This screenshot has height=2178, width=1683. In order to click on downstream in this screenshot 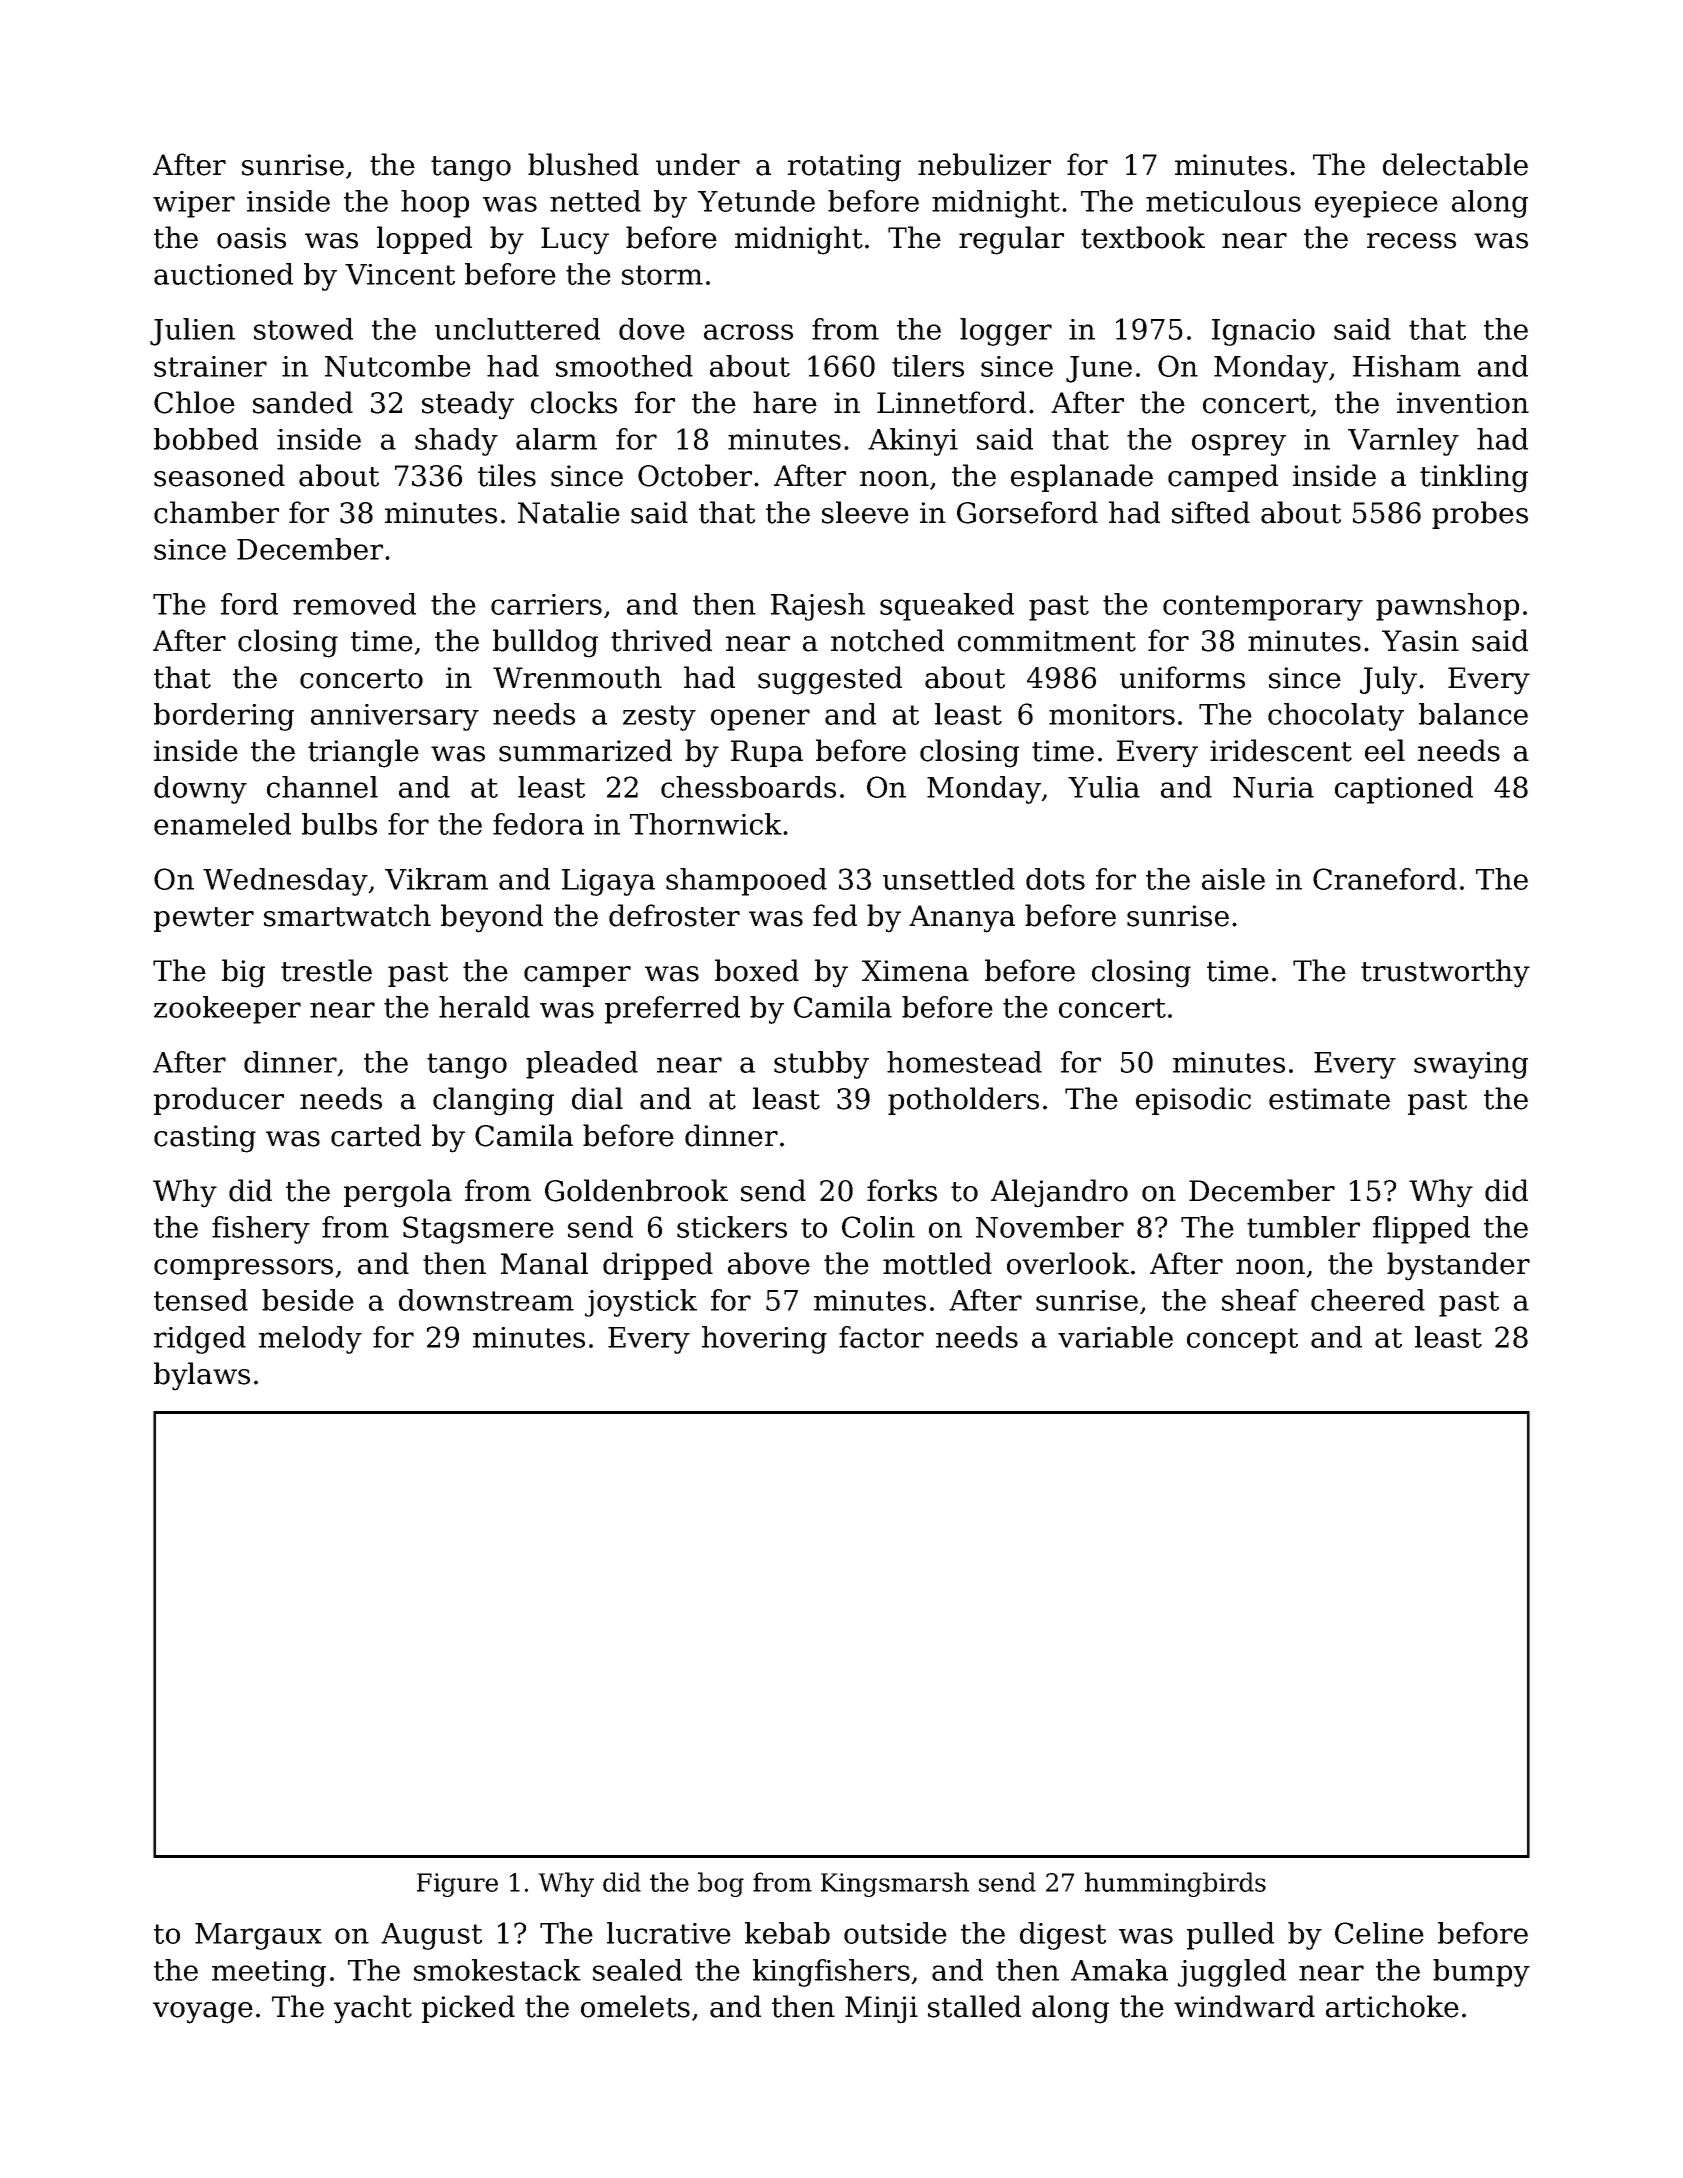, I will do `click(486, 1300)`.
